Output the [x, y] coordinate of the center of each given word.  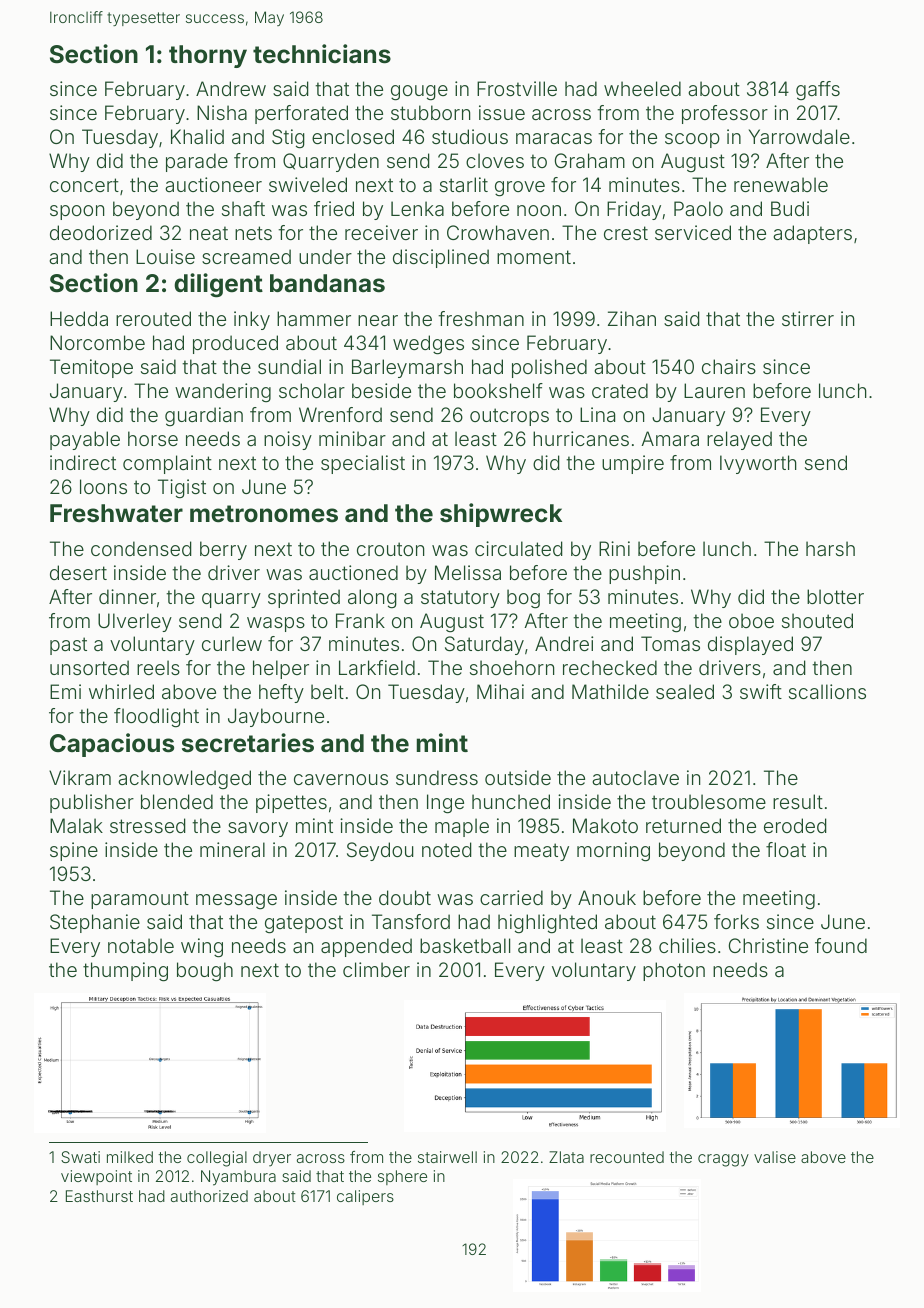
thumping [125, 972]
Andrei [564, 643]
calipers [365, 1197]
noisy [288, 440]
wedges [428, 345]
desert [78, 572]
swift [761, 691]
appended [366, 947]
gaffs [818, 90]
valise [775, 1157]
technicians [322, 54]
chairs [729, 366]
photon [674, 971]
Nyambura [238, 1178]
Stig [288, 139]
